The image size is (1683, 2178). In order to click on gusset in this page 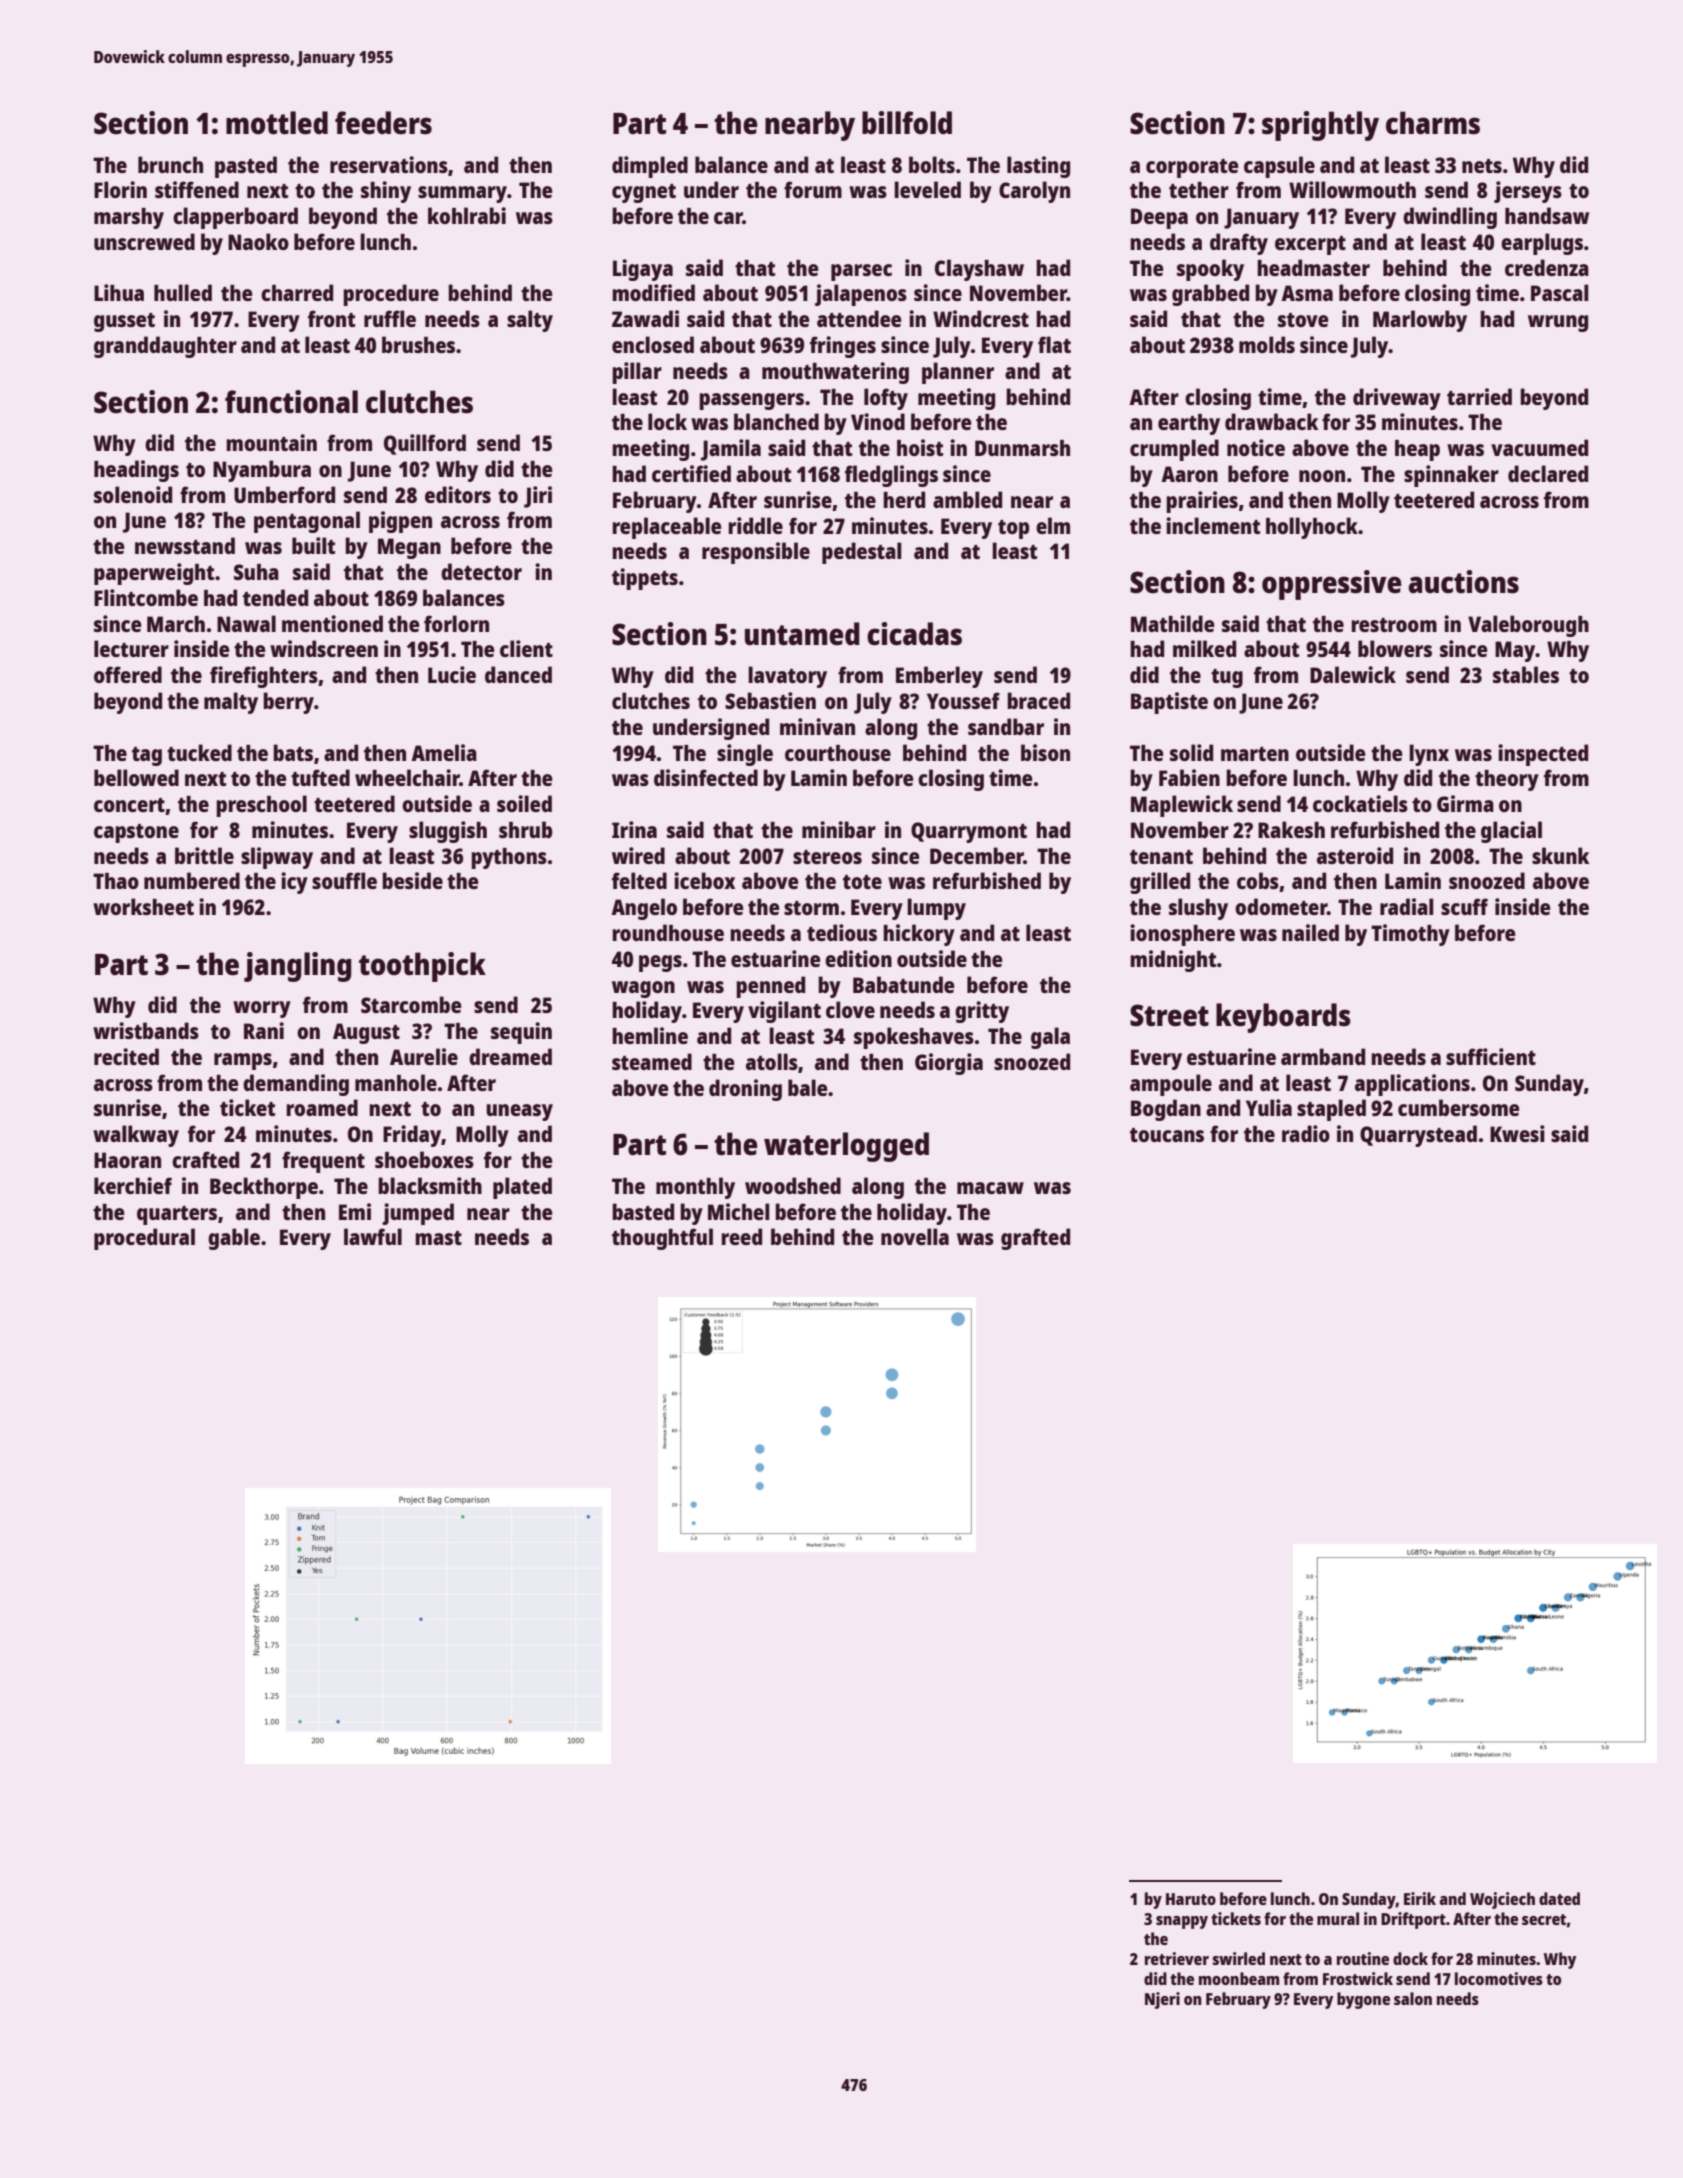, I will do `click(124, 322)`.
